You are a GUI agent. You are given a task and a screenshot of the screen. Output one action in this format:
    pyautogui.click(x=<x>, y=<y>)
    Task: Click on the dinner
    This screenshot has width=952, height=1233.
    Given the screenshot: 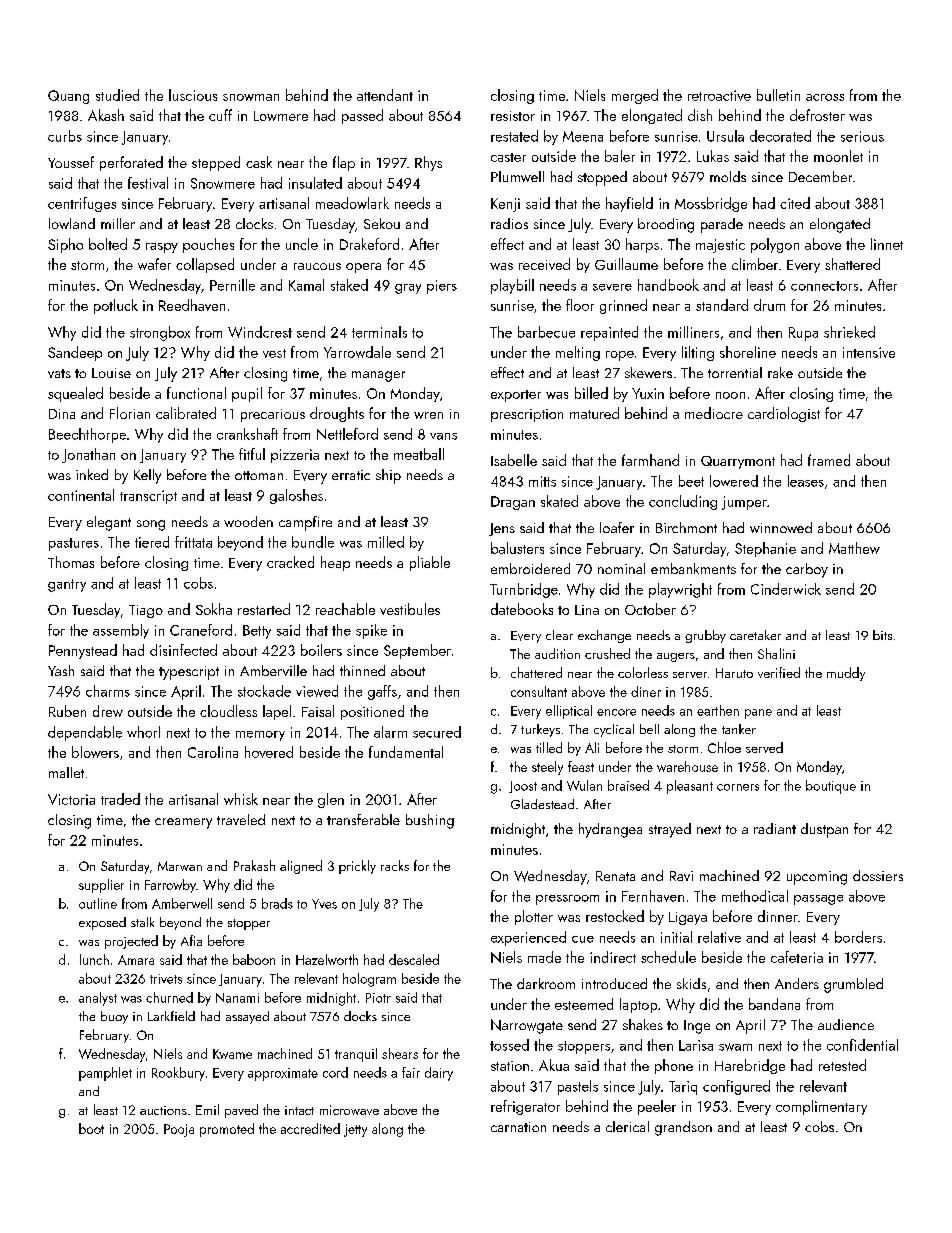 What is the action you would take?
    pyautogui.click(x=778, y=916)
